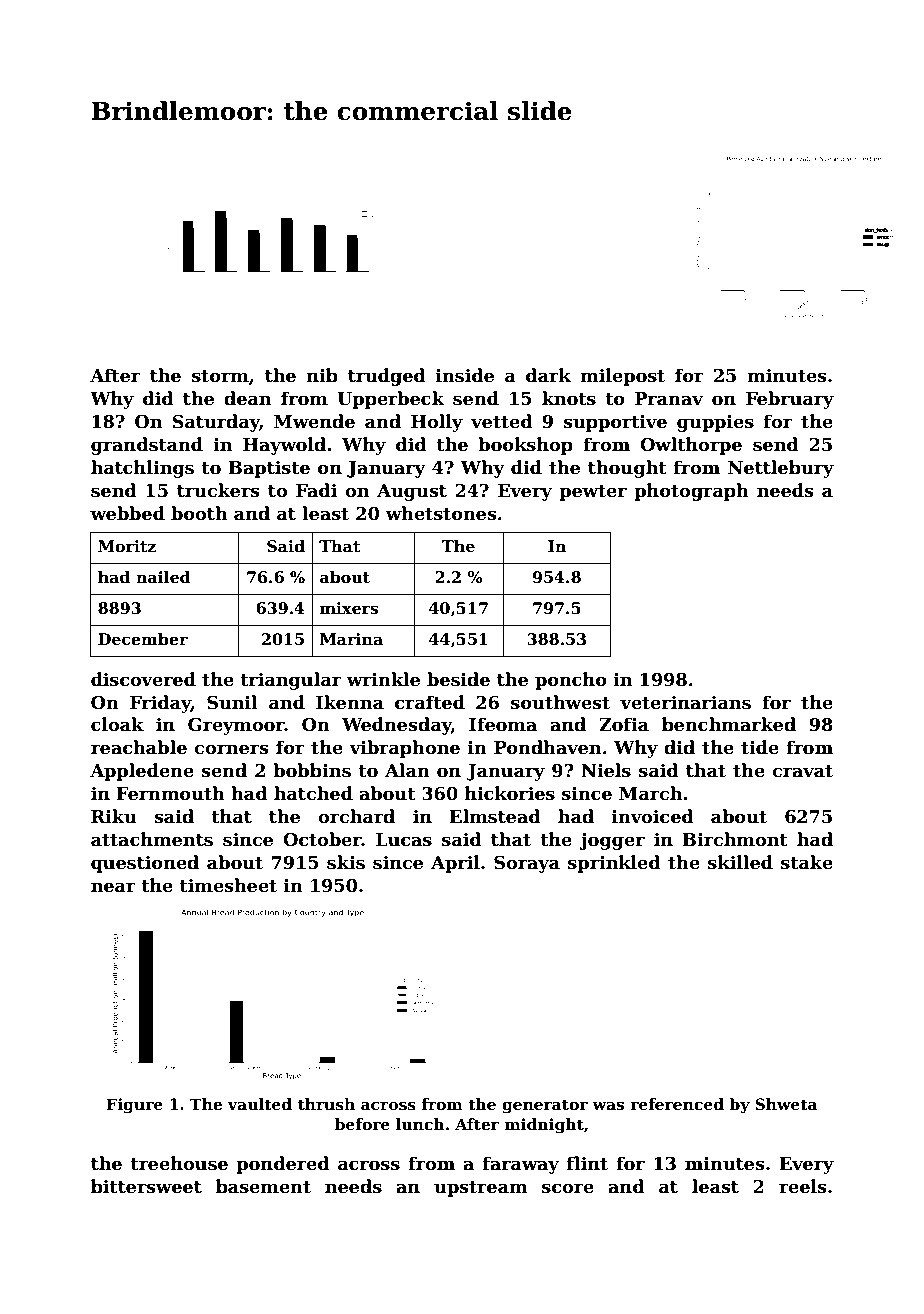  I want to click on booth, so click(199, 513).
